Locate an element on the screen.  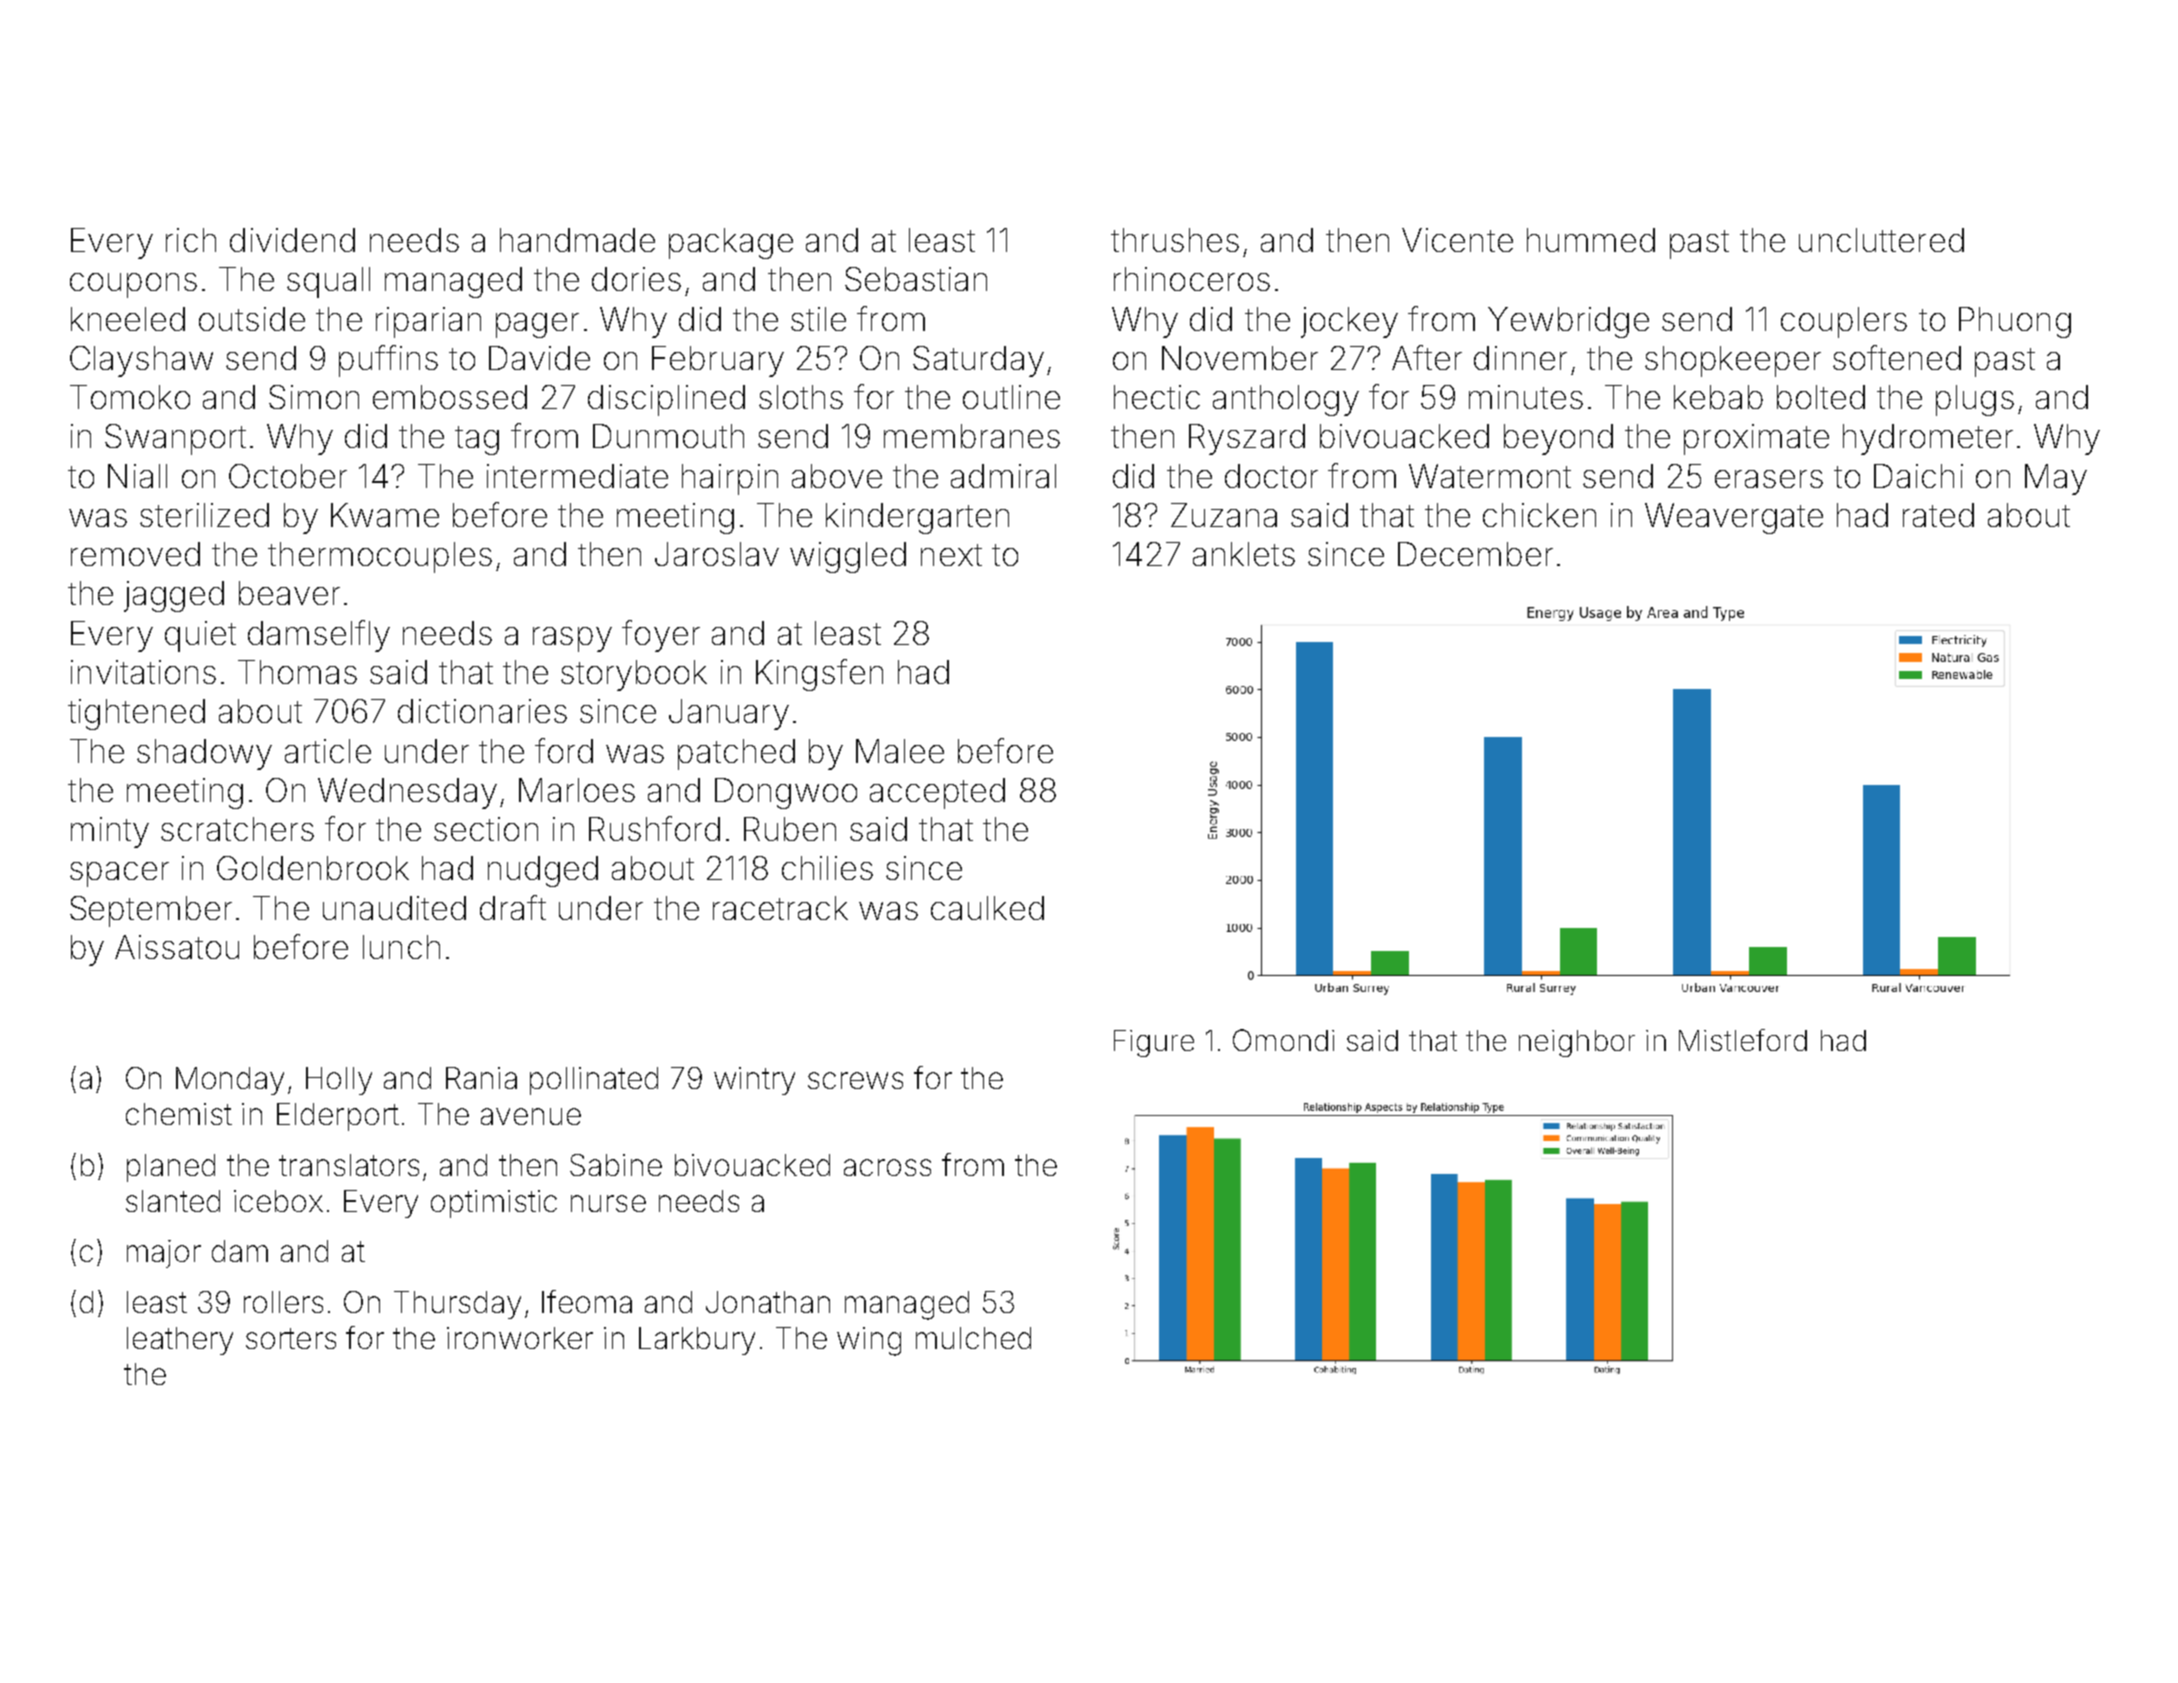
leathery is located at coordinates (180, 1341).
